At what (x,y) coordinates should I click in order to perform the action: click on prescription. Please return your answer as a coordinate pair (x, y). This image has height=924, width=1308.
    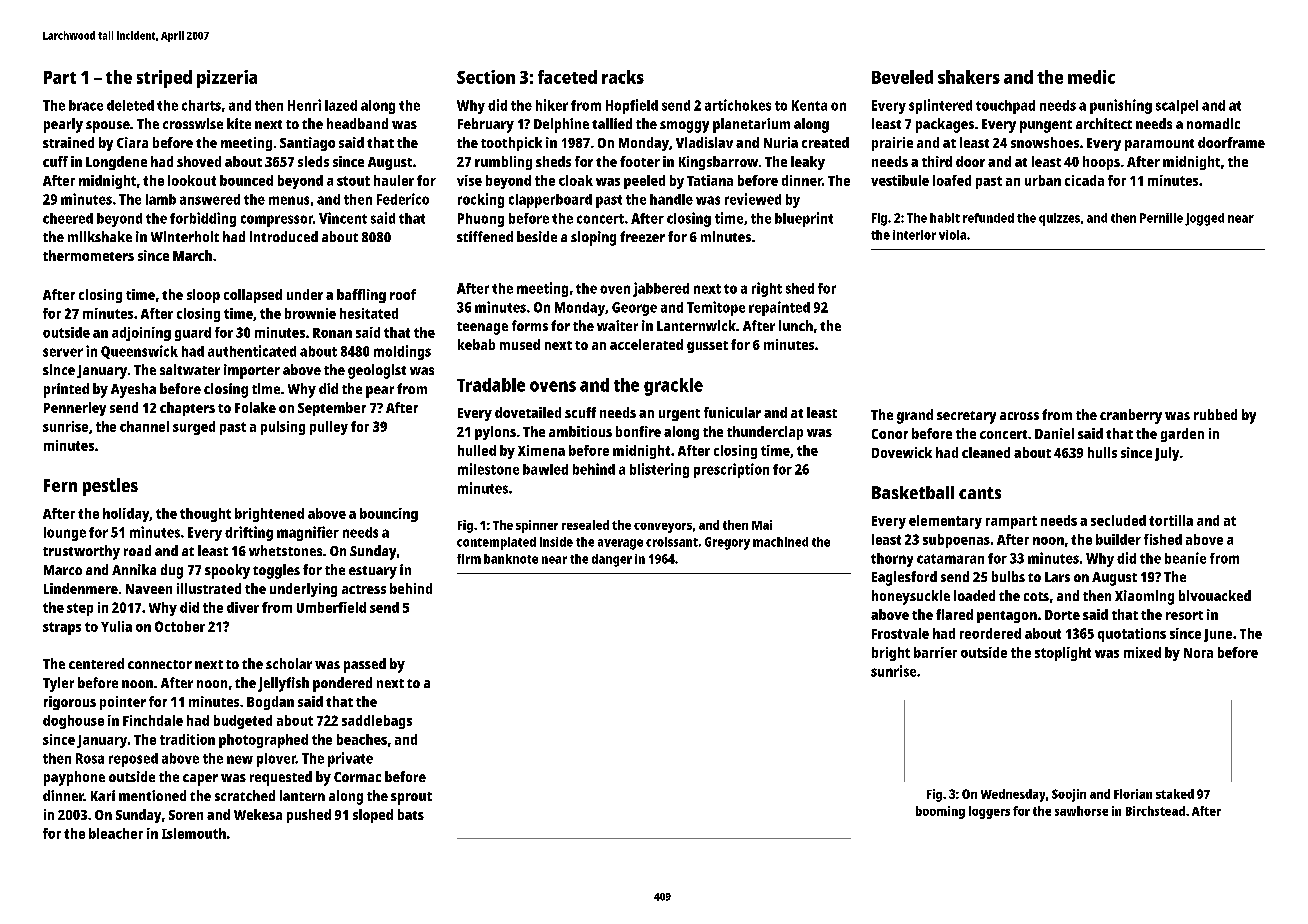
    Looking at the image, I should click on (731, 470).
